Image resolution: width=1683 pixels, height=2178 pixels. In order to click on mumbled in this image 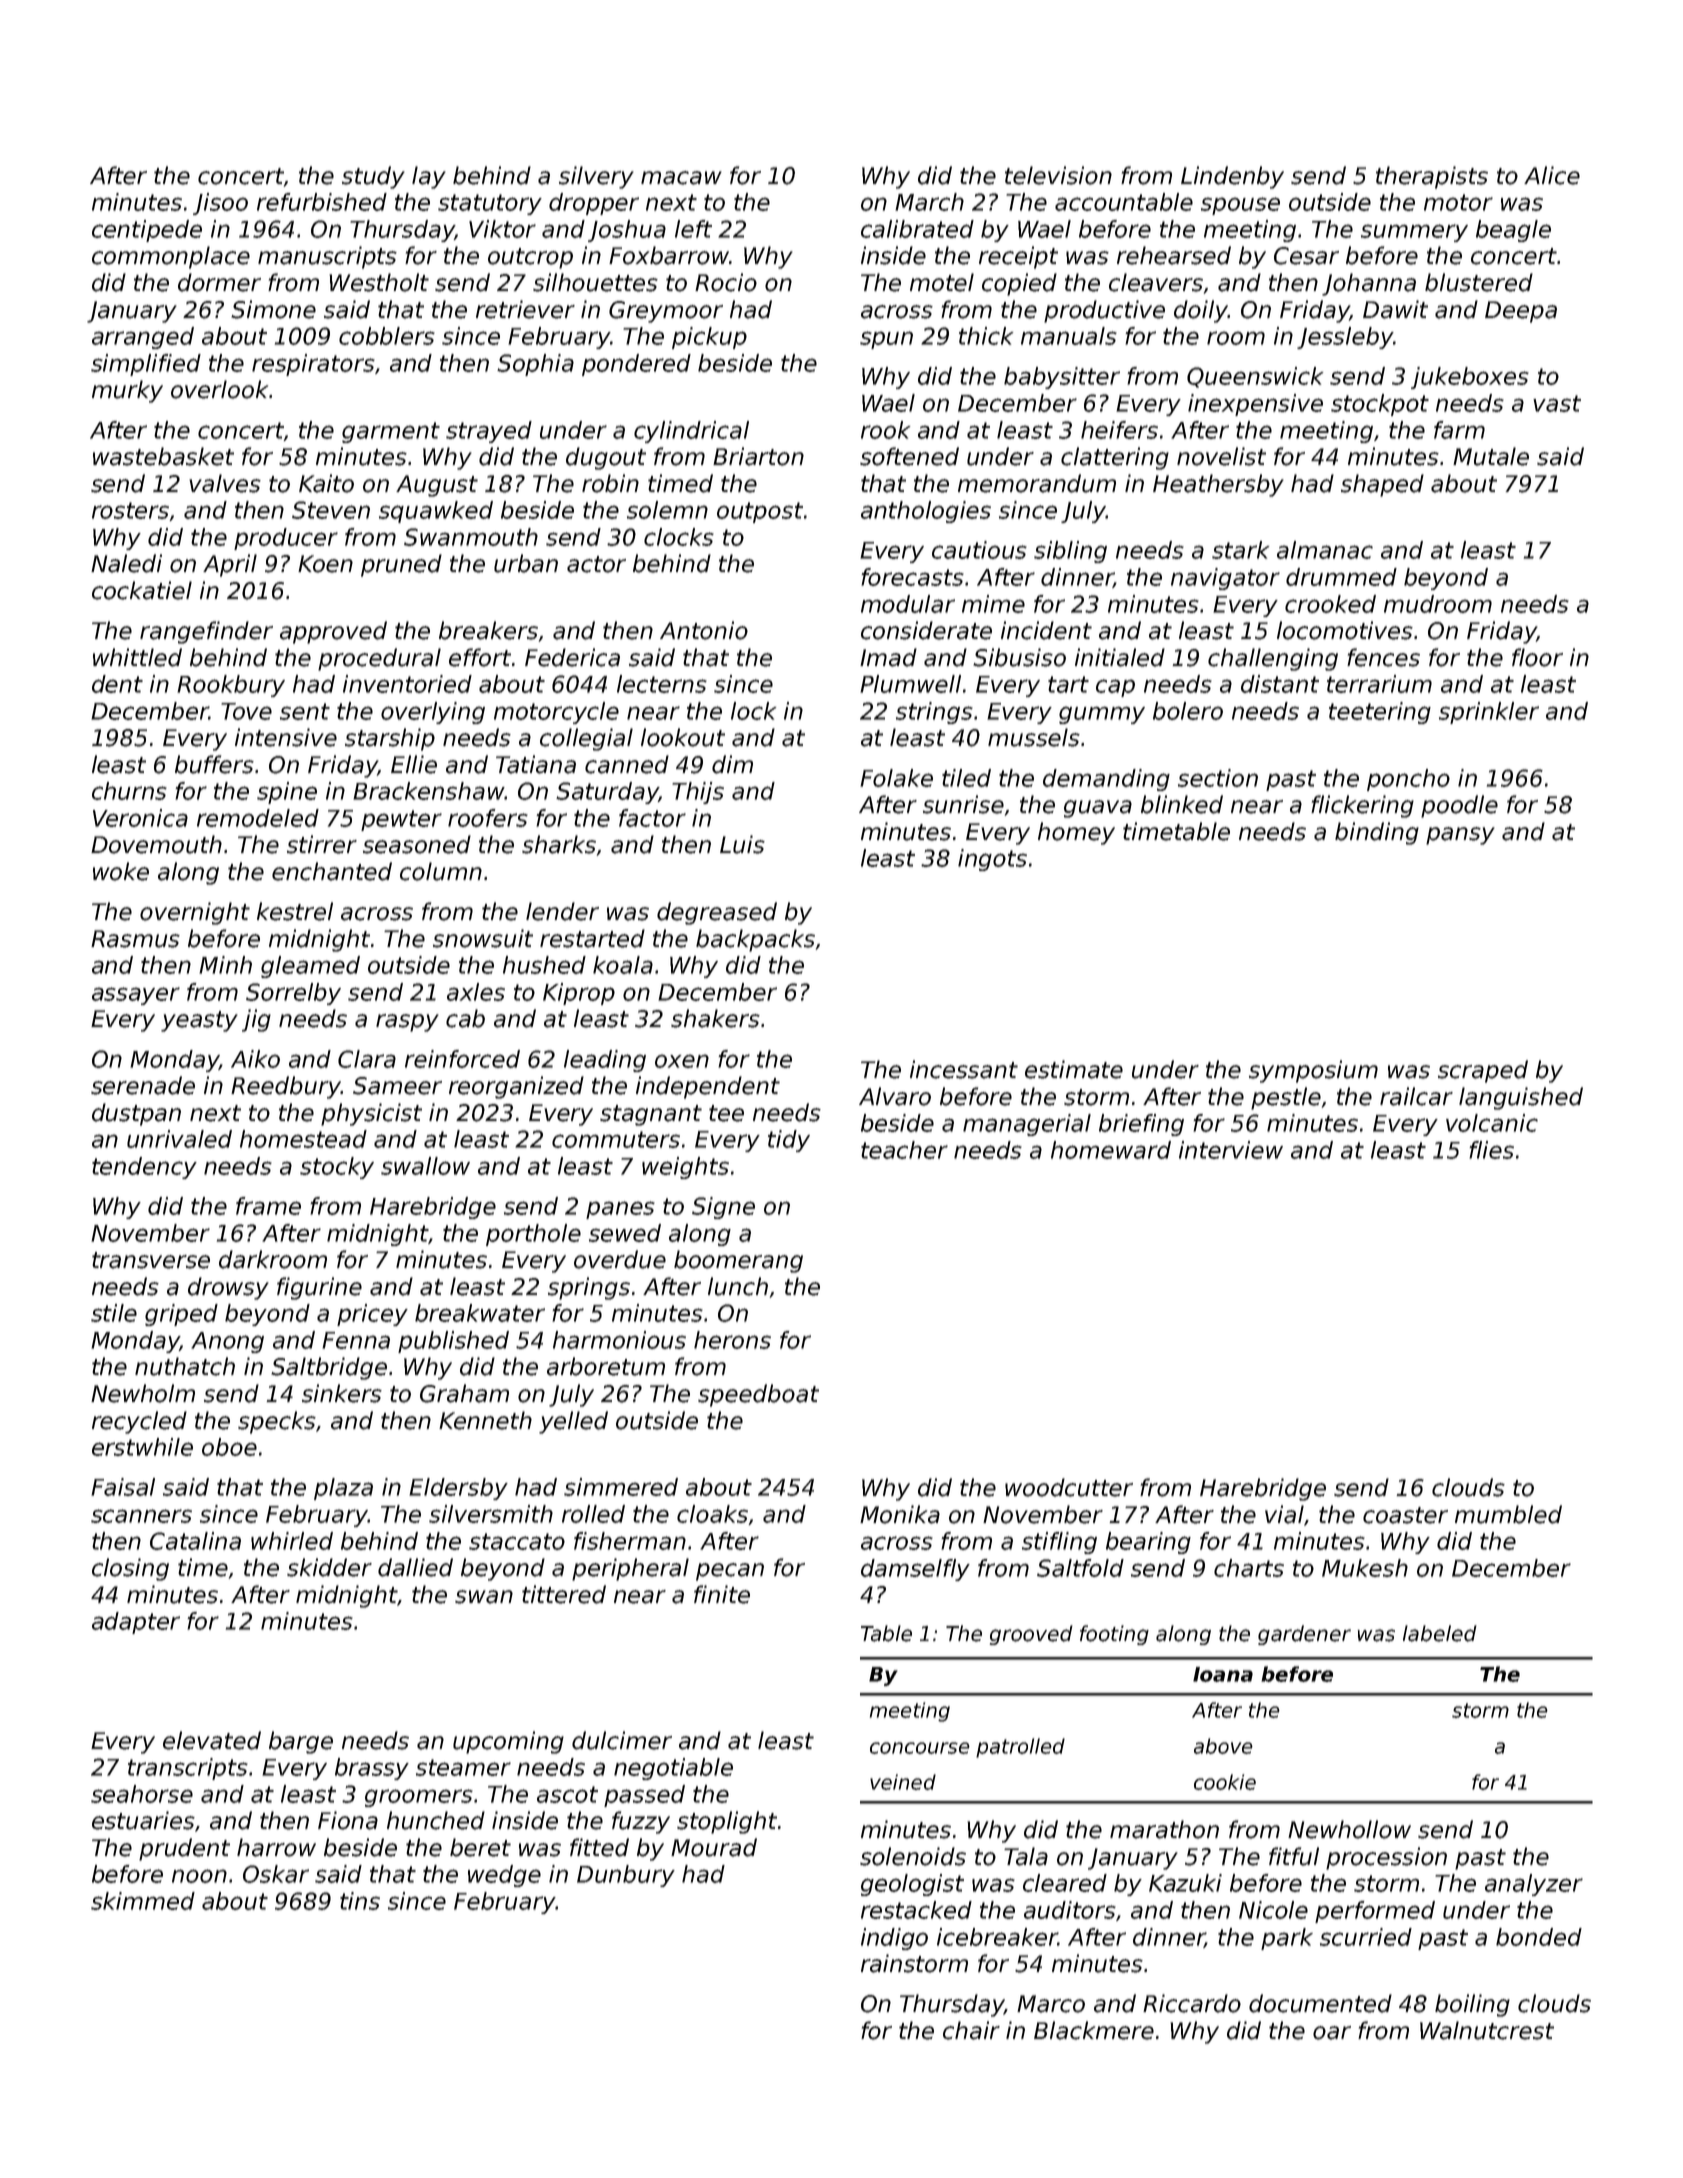, I will do `click(1508, 1514)`.
